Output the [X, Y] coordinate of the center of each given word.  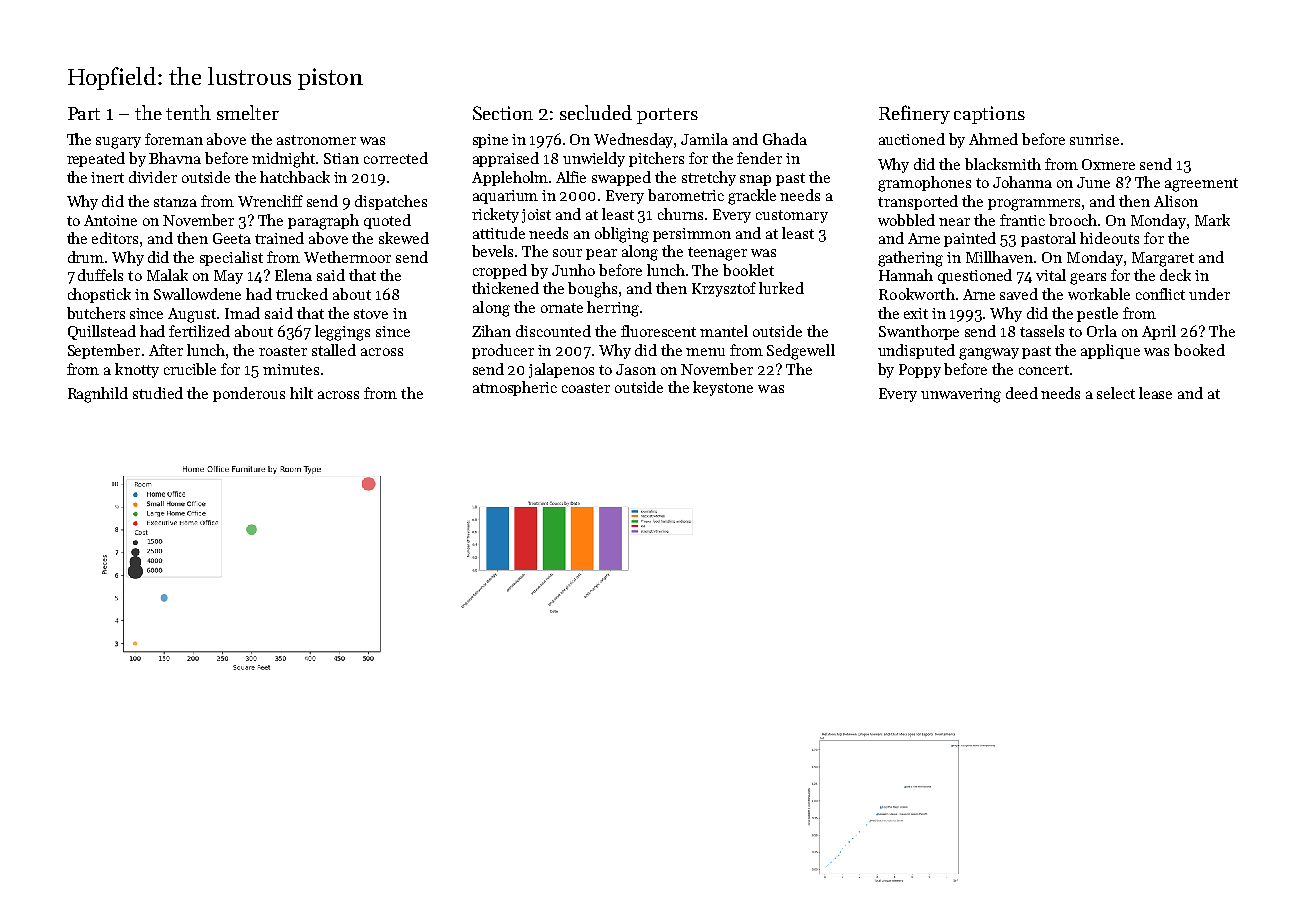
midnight [284, 160]
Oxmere [1108, 164]
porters [667, 116]
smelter [248, 112]
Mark [1212, 220]
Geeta [232, 238]
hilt [301, 393]
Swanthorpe [919, 332]
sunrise [1094, 139]
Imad [242, 313]
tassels [1042, 331]
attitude [499, 233]
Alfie [571, 177]
